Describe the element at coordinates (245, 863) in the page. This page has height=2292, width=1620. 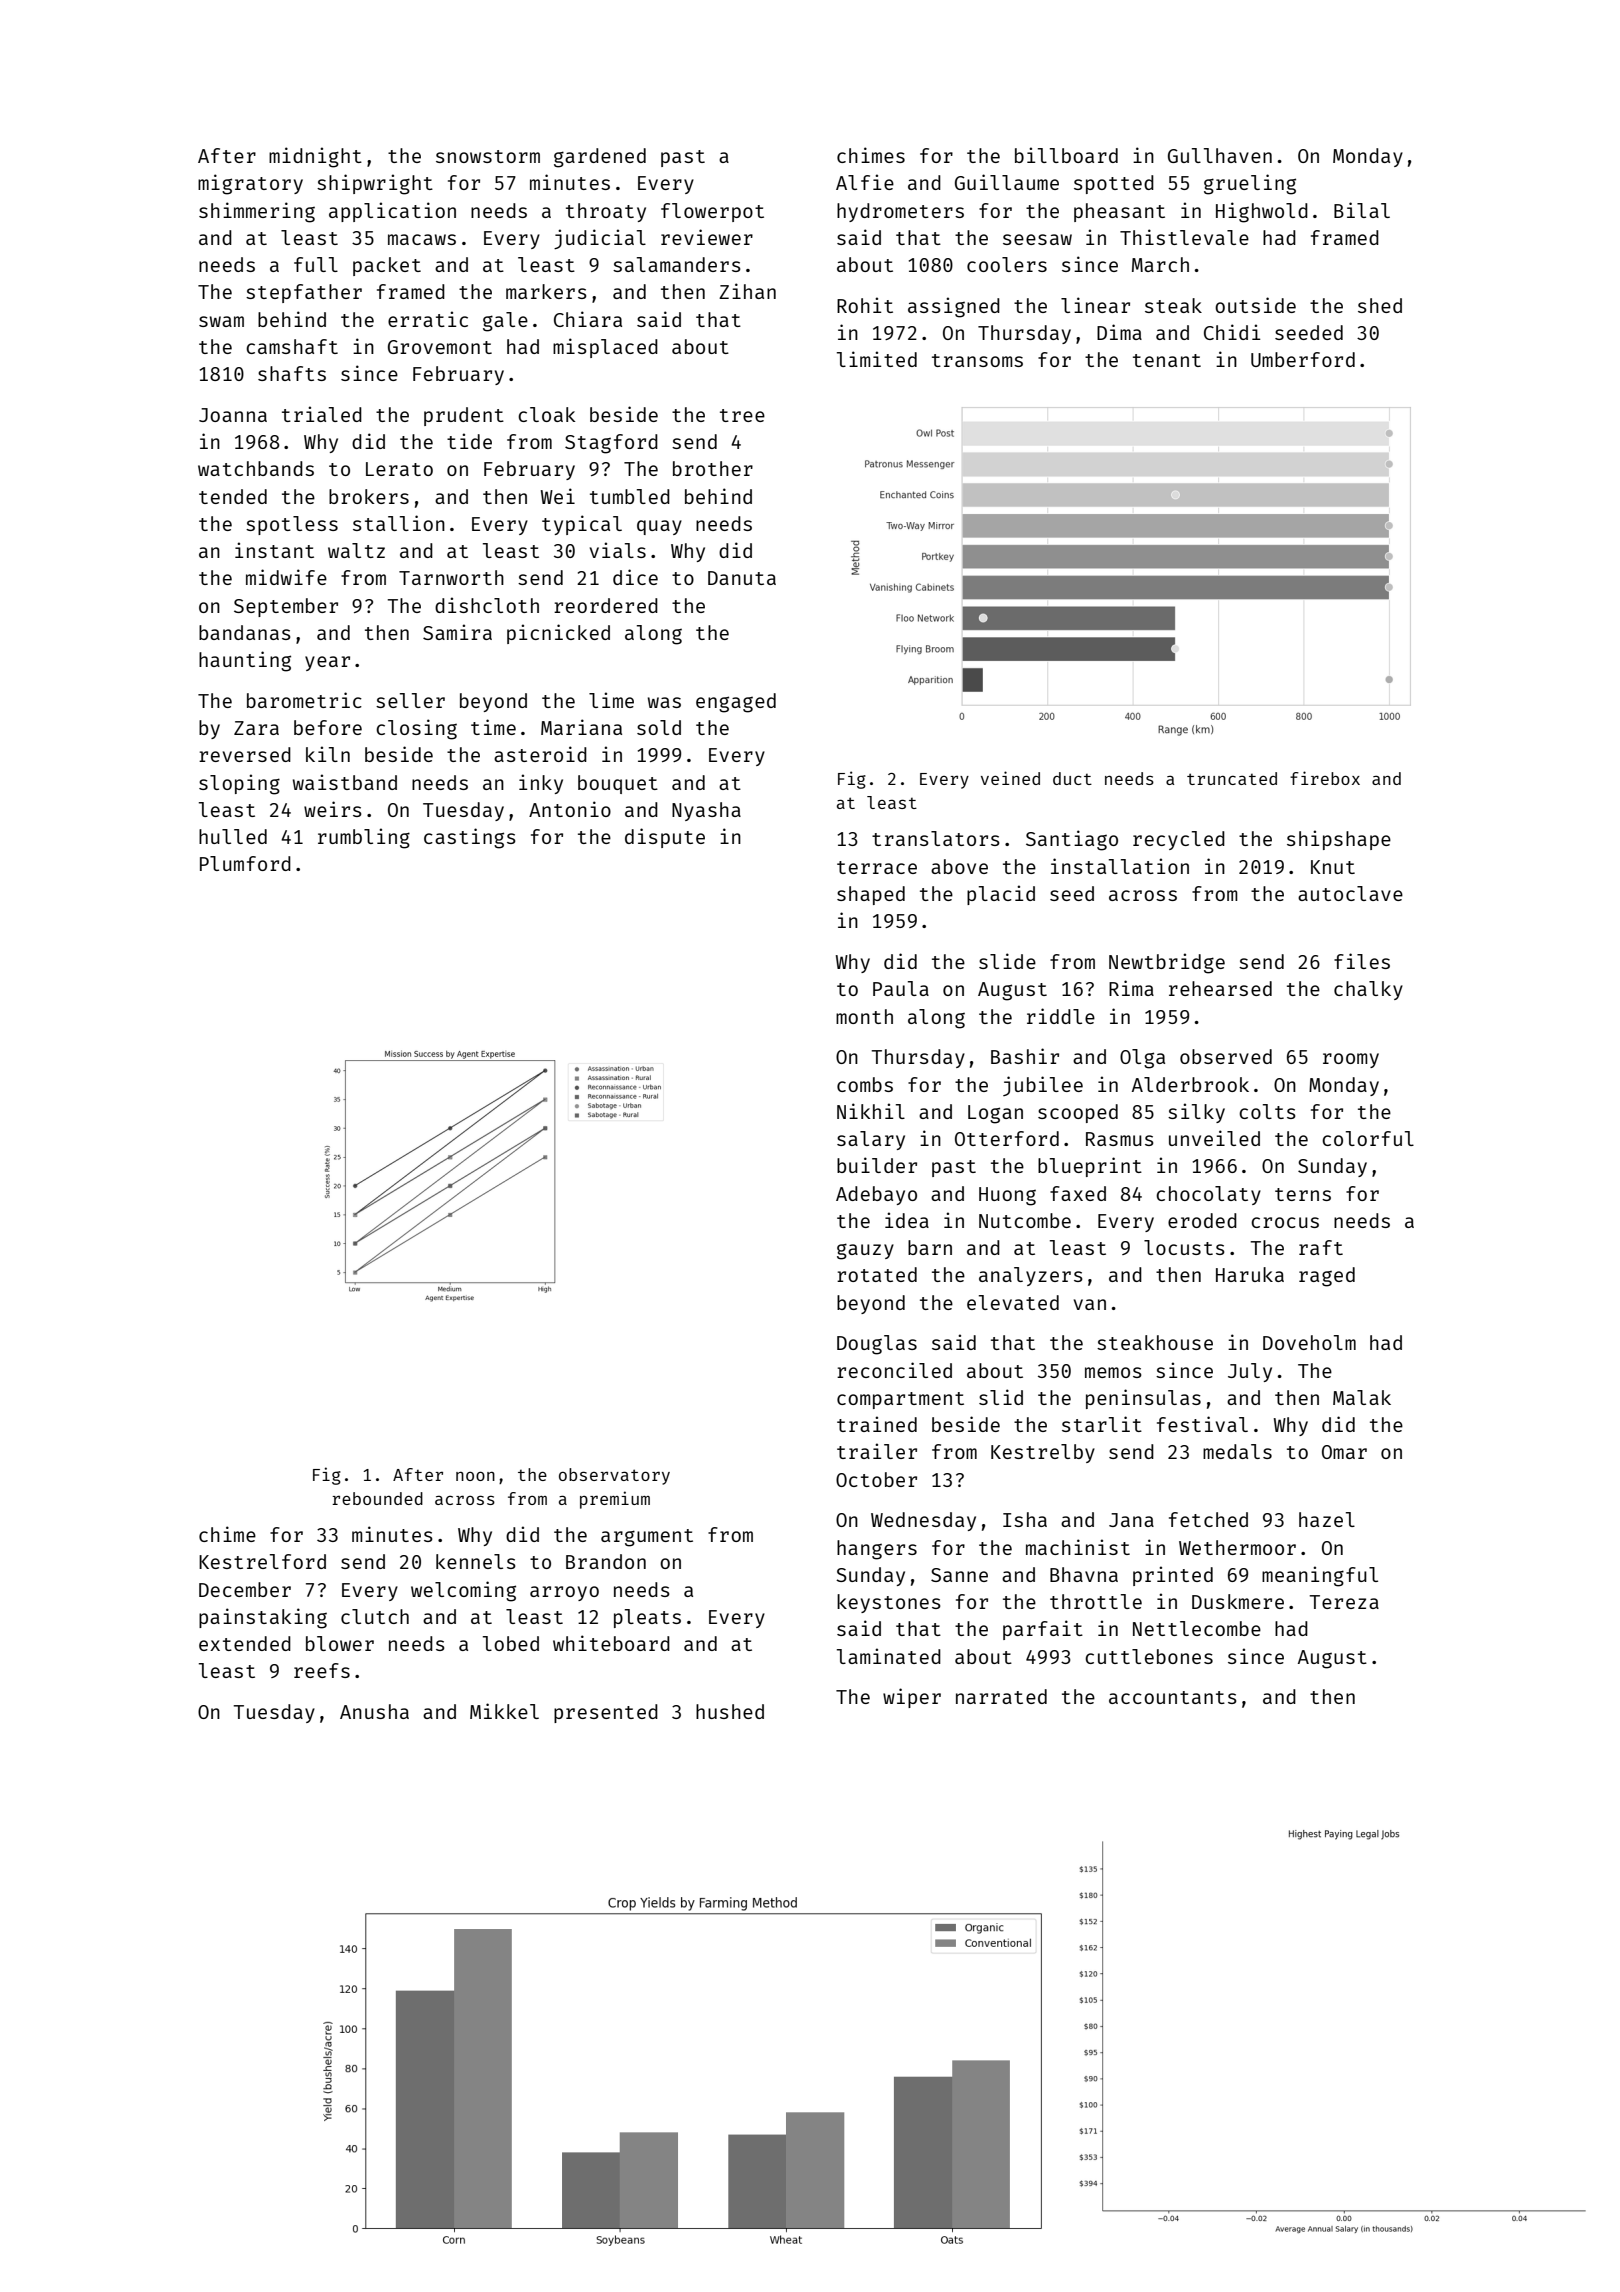
I see `Plumford` at that location.
